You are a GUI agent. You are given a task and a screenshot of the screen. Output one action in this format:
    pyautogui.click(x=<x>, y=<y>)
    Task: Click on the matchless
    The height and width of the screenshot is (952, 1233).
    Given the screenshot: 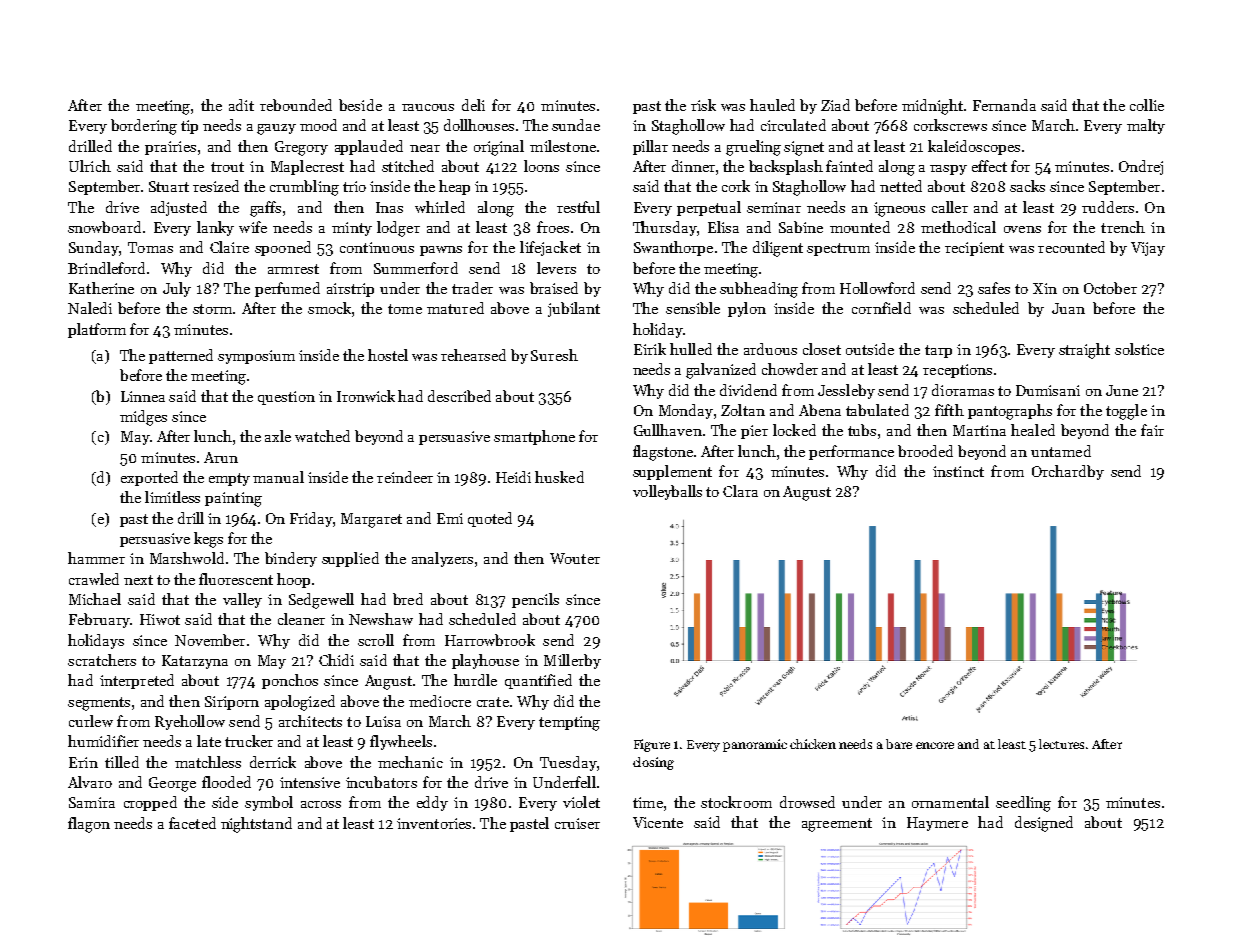 What is the action you would take?
    pyautogui.click(x=208, y=762)
